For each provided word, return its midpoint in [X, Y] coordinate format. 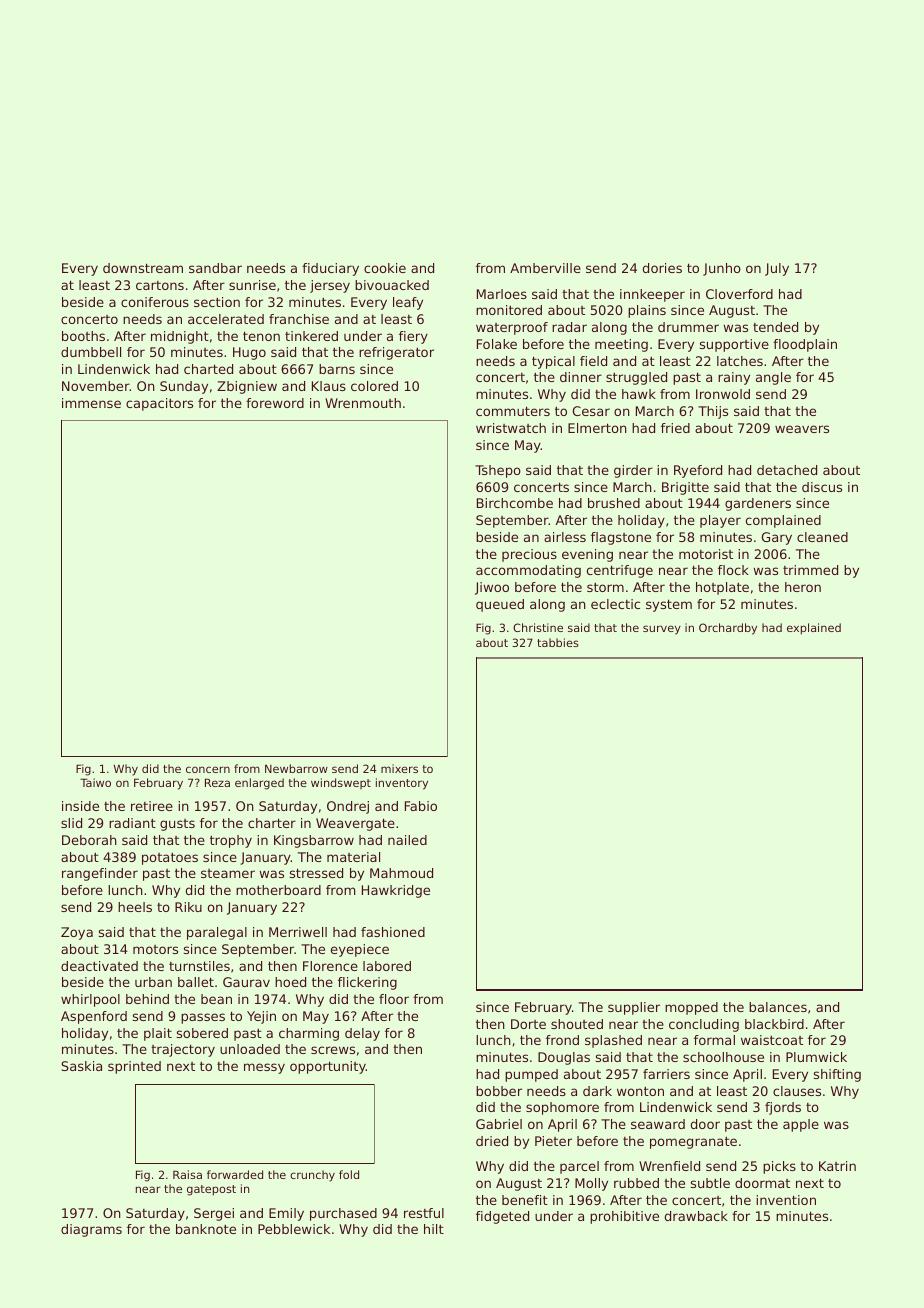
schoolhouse [723, 1057]
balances [778, 1007]
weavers [802, 429]
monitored [509, 310]
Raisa [187, 1174]
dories [662, 268]
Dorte [528, 1024]
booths [83, 336]
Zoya [77, 933]
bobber [499, 1091]
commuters [513, 411]
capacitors [159, 404]
